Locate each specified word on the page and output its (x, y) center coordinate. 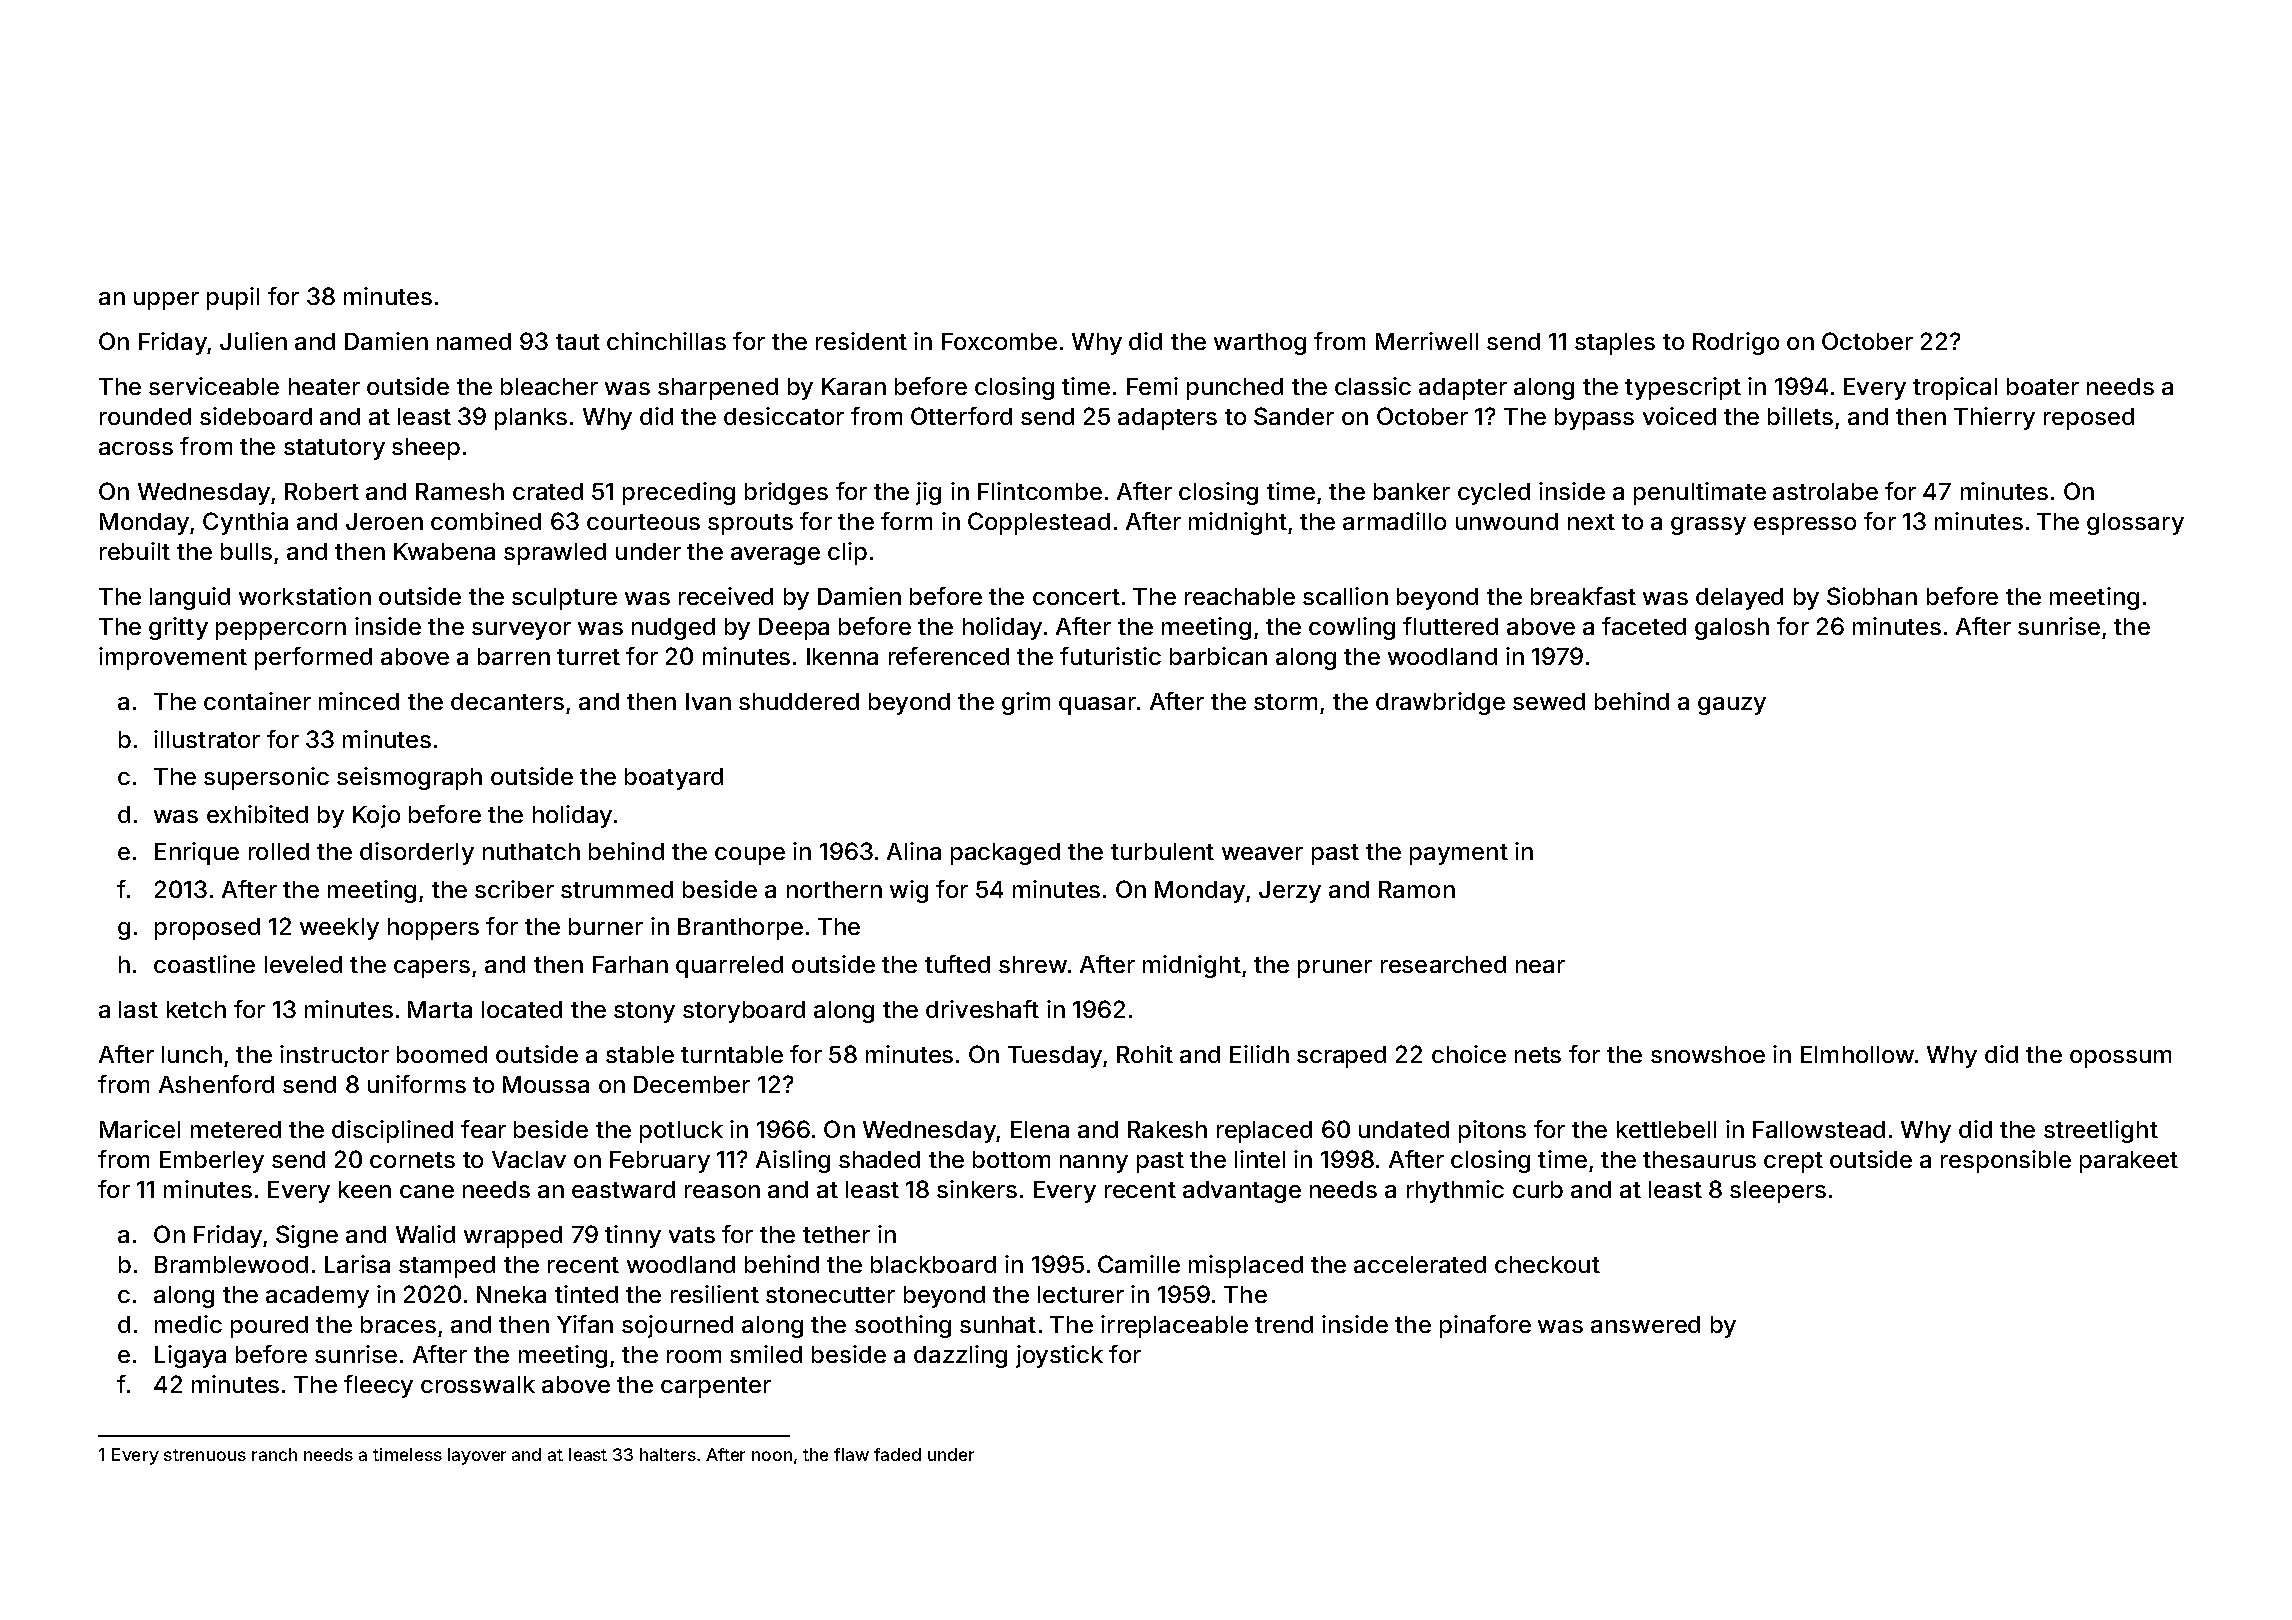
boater (2043, 386)
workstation (305, 596)
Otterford (961, 416)
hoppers (433, 929)
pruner (1335, 969)
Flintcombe (1040, 491)
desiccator (784, 416)
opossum (2120, 1059)
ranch (274, 1454)
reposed (2089, 419)
